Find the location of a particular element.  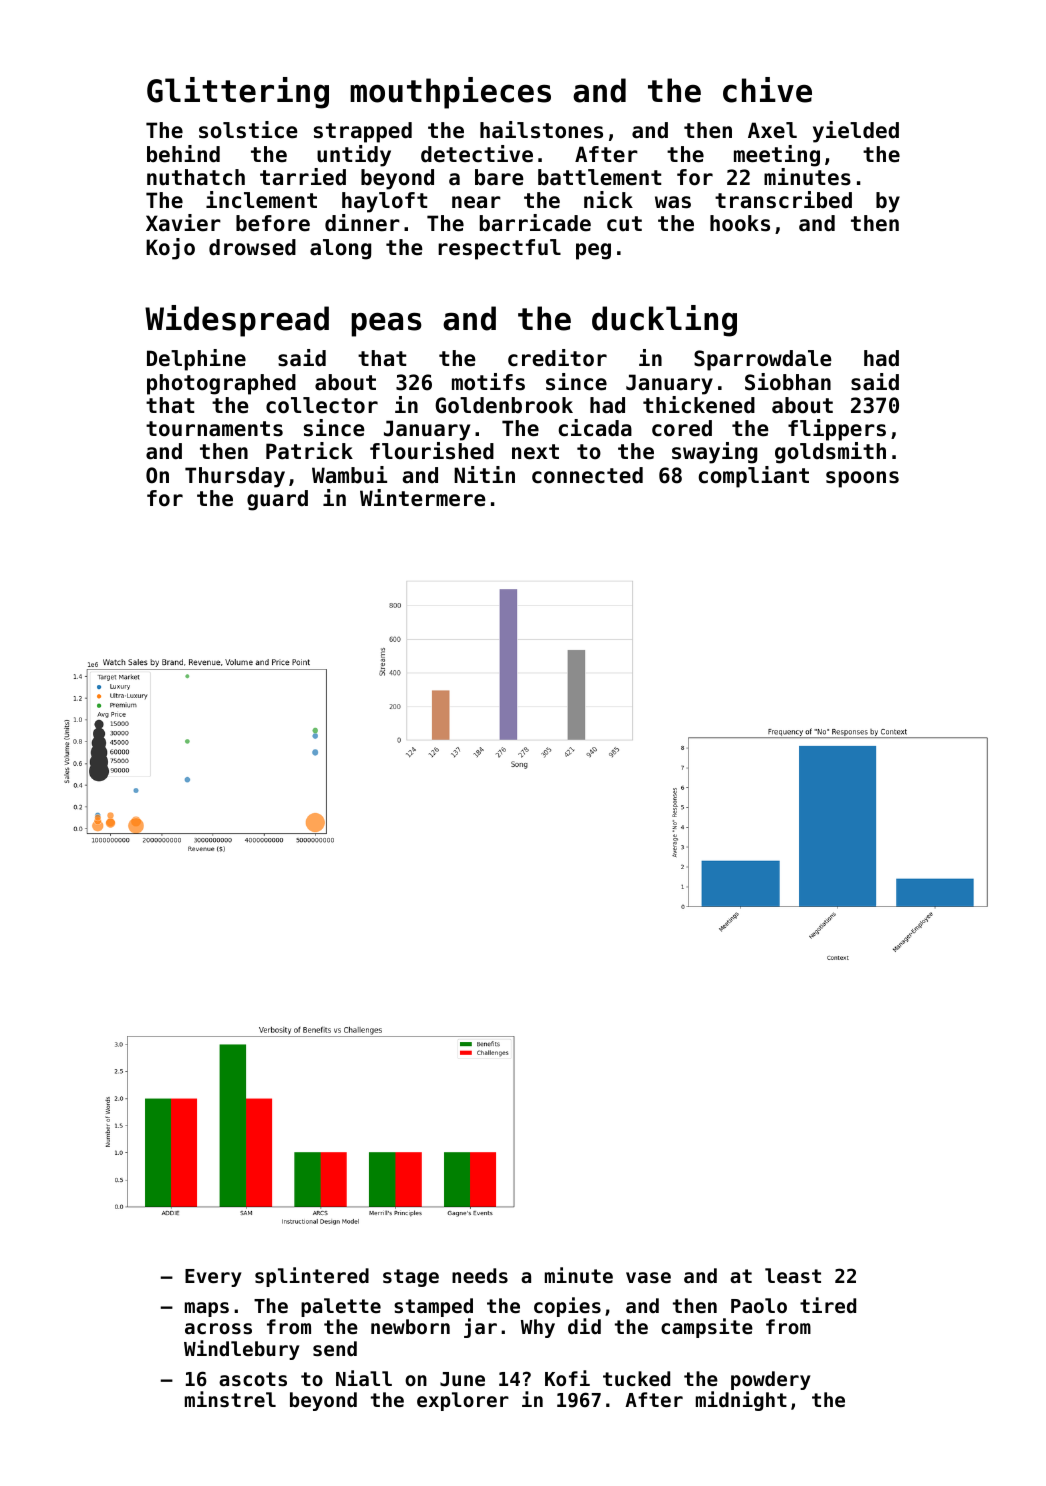

least is located at coordinates (793, 1276).
